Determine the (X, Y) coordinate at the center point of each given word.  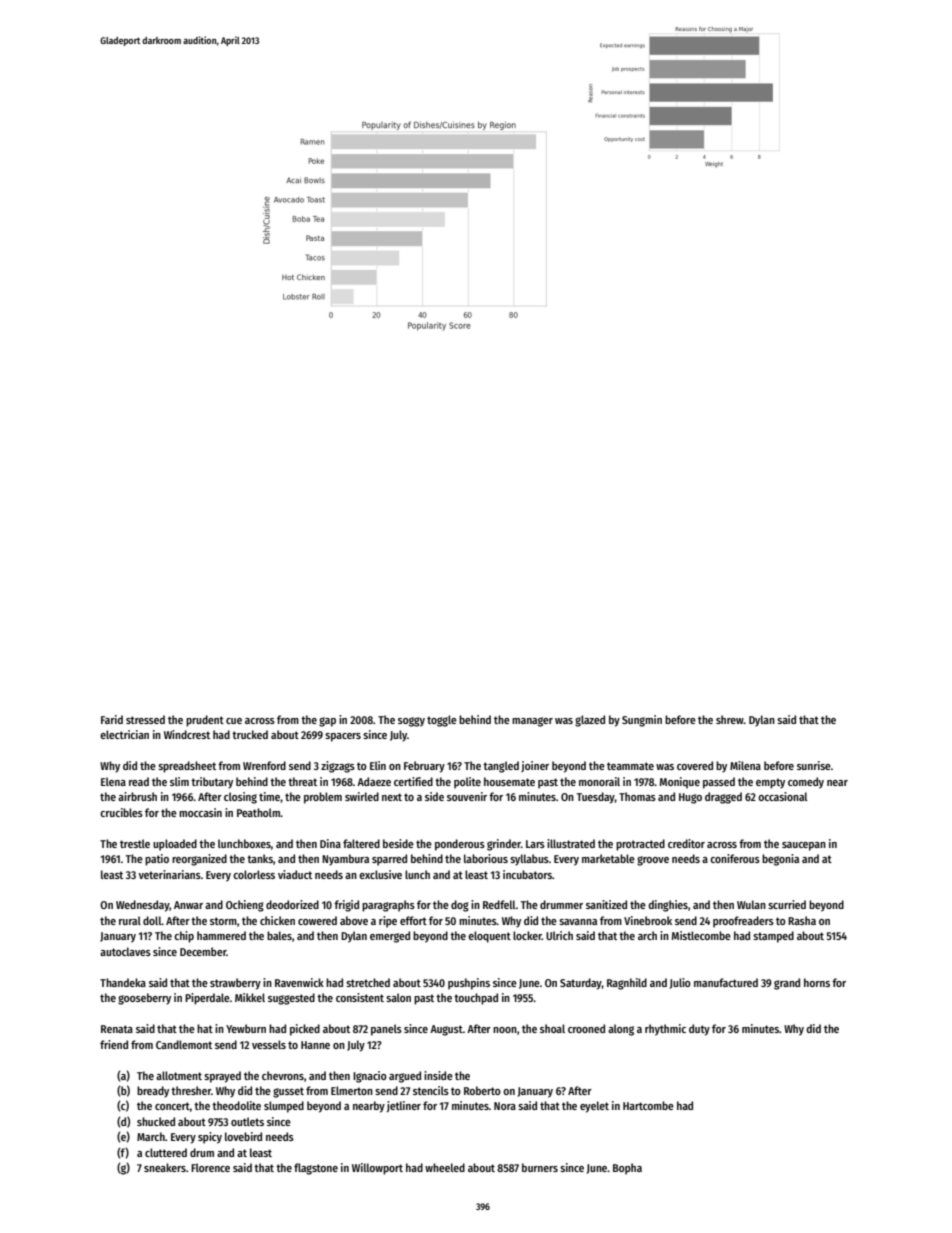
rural (130, 920)
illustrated (571, 843)
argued (405, 1077)
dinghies (668, 906)
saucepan (804, 846)
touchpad (476, 999)
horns (817, 982)
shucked (156, 1121)
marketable (608, 858)
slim (179, 781)
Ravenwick (299, 982)
